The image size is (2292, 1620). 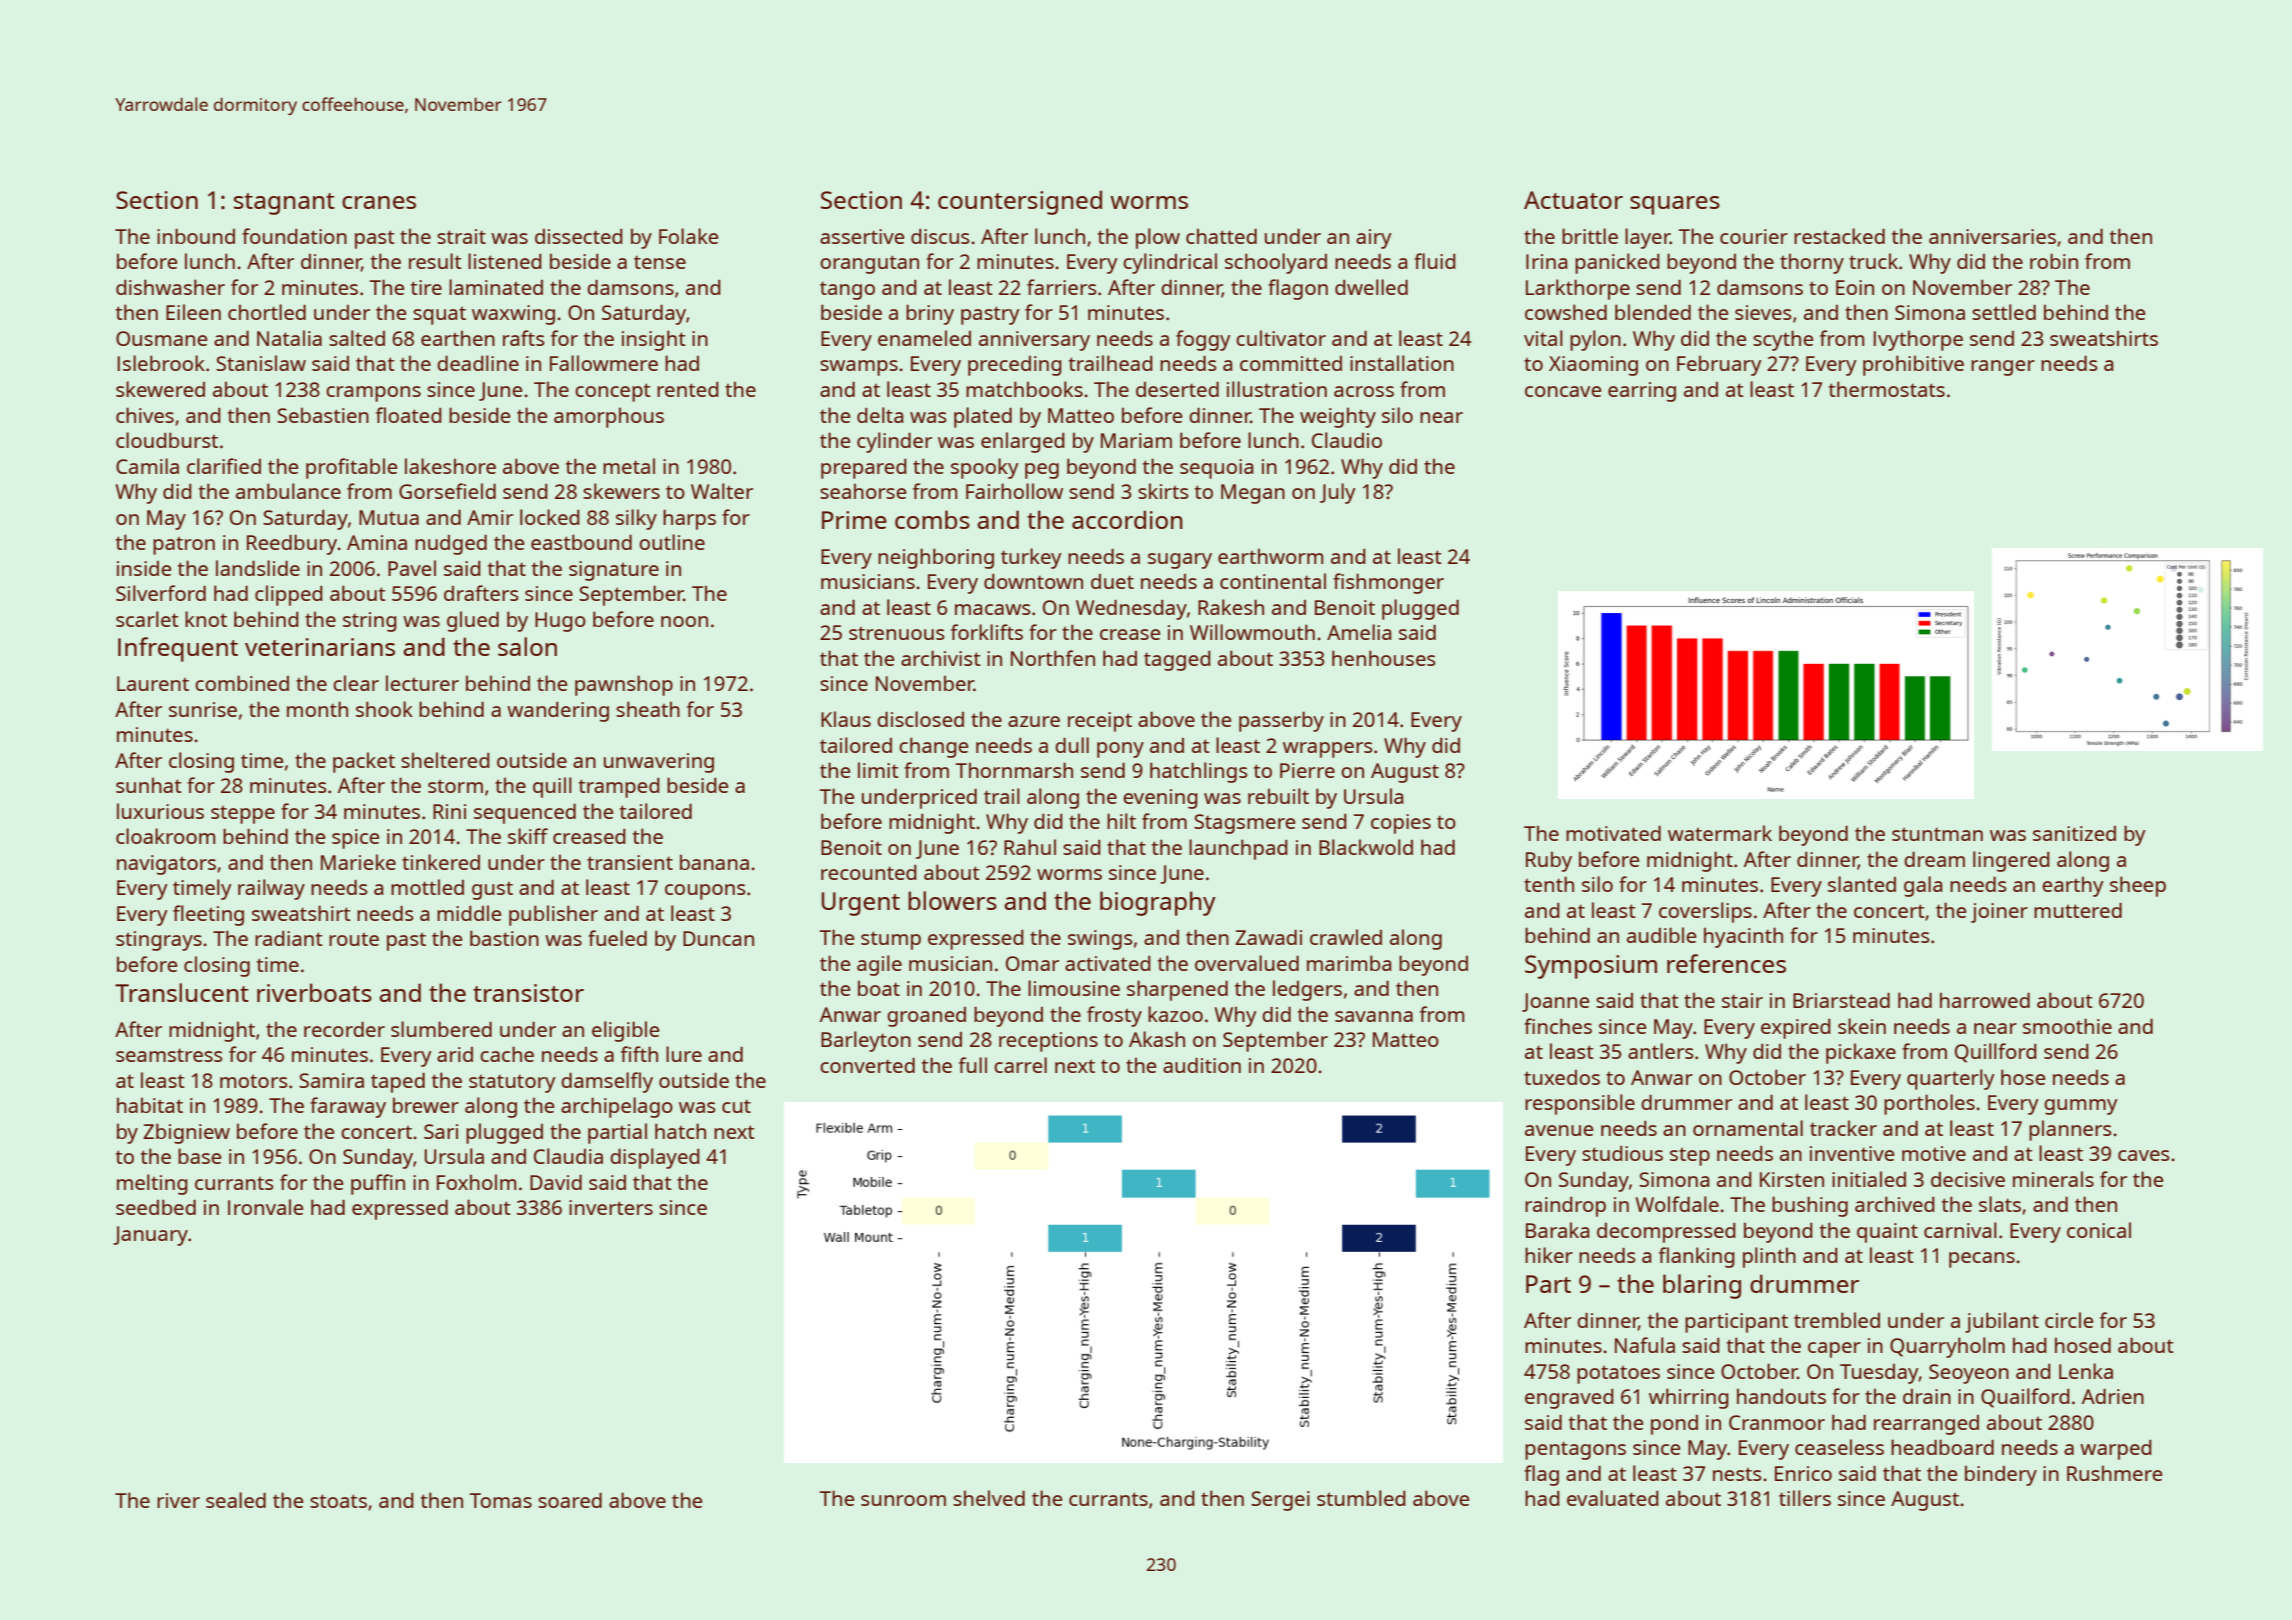 What do you see at coordinates (1934, 859) in the image?
I see `dream` at bounding box center [1934, 859].
